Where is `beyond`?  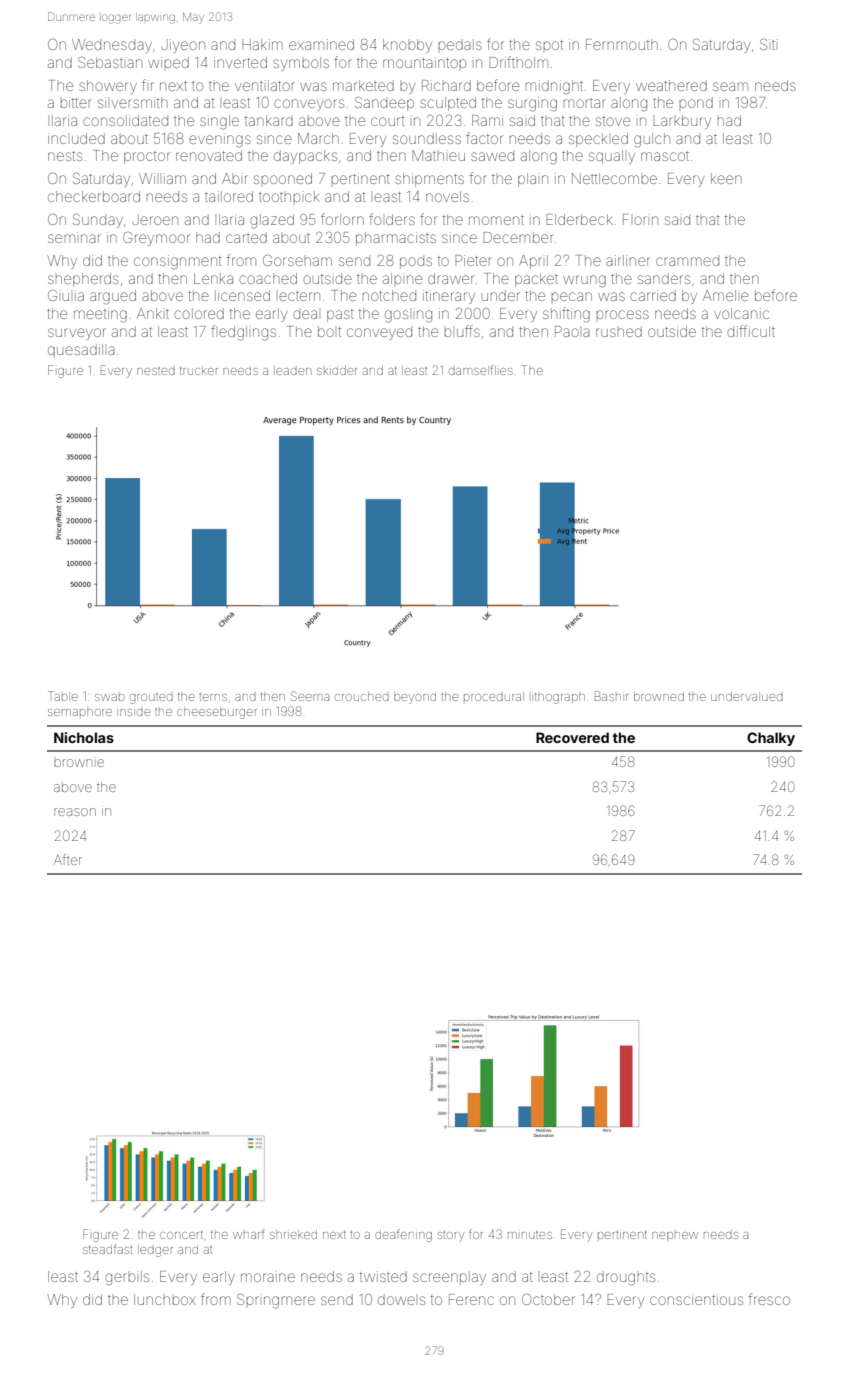 beyond is located at coordinates (415, 698).
